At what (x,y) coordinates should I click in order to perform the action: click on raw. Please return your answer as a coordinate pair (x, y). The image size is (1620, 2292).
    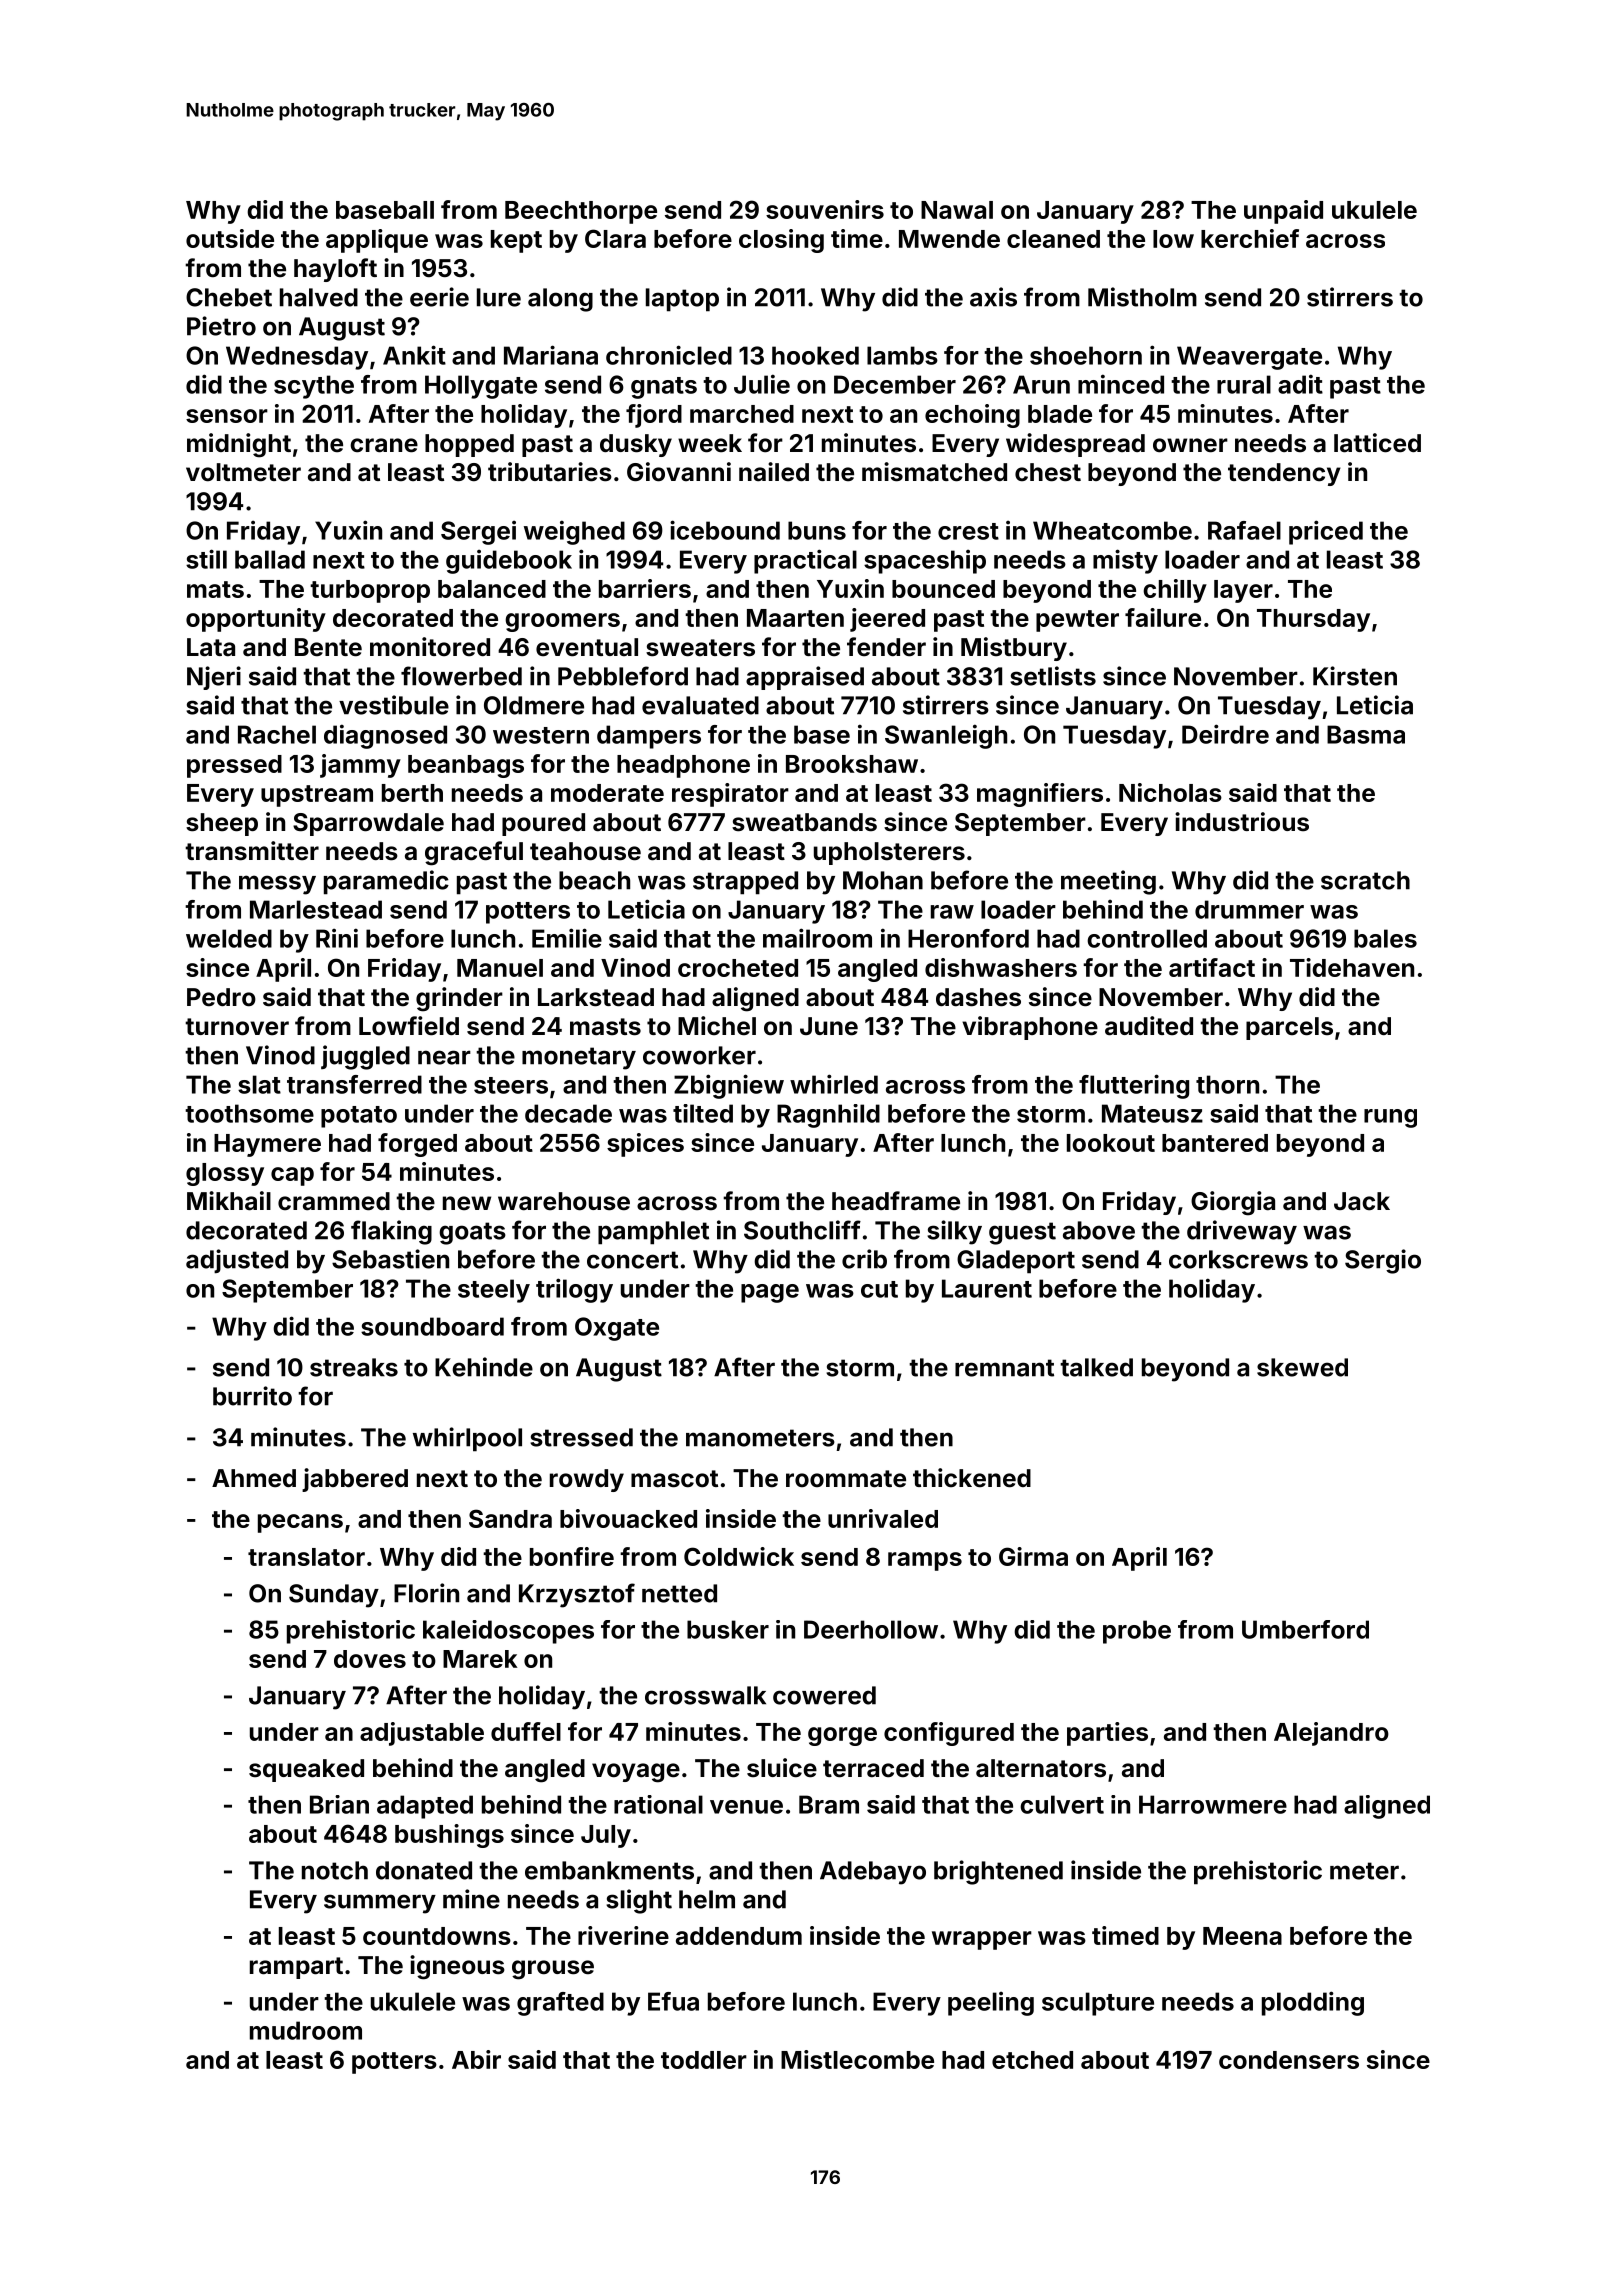
    Looking at the image, I should click on (952, 912).
